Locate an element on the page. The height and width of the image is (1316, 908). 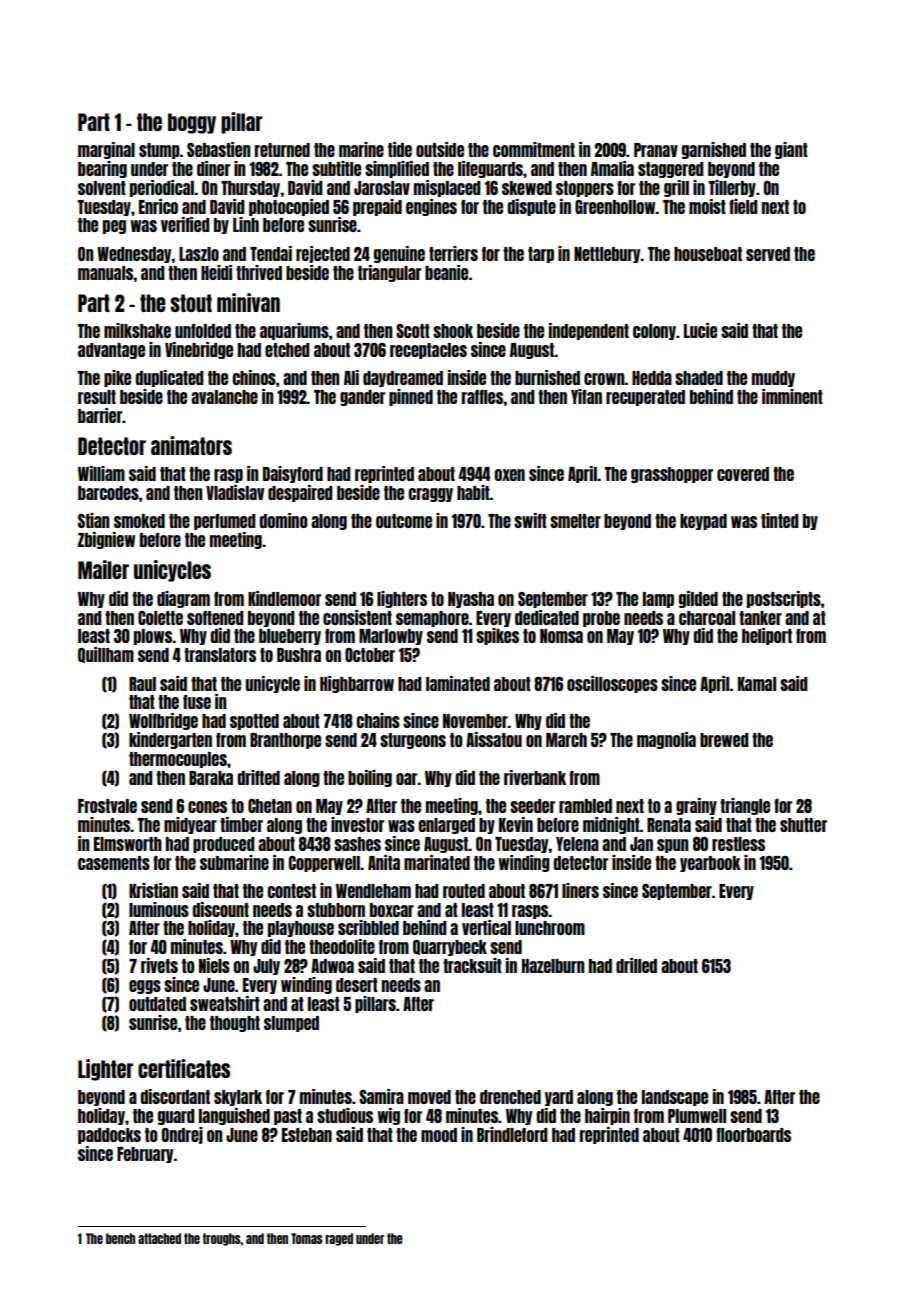
shook is located at coordinates (453, 331).
